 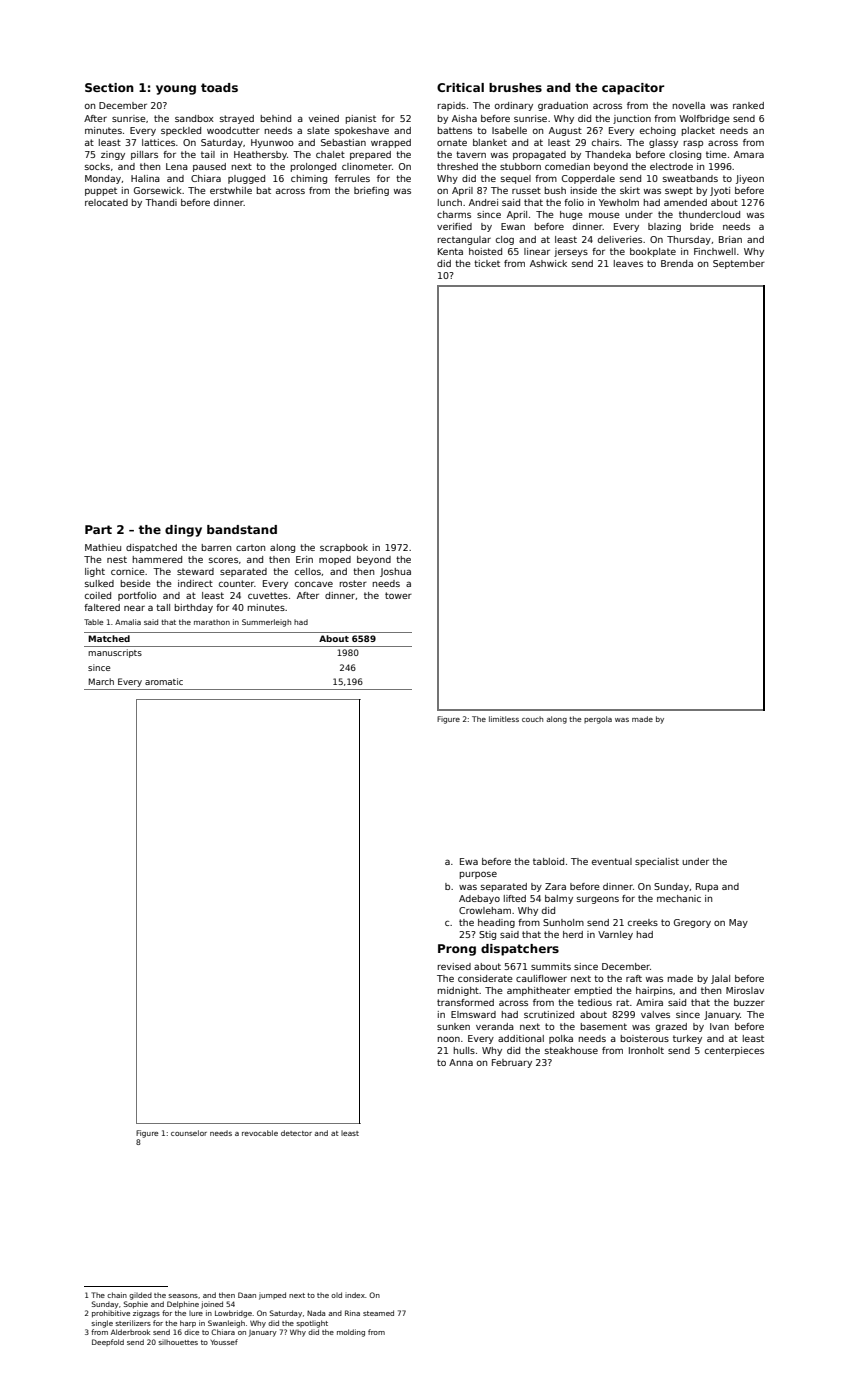 What do you see at coordinates (521, 1038) in the screenshot?
I see `additional` at bounding box center [521, 1038].
